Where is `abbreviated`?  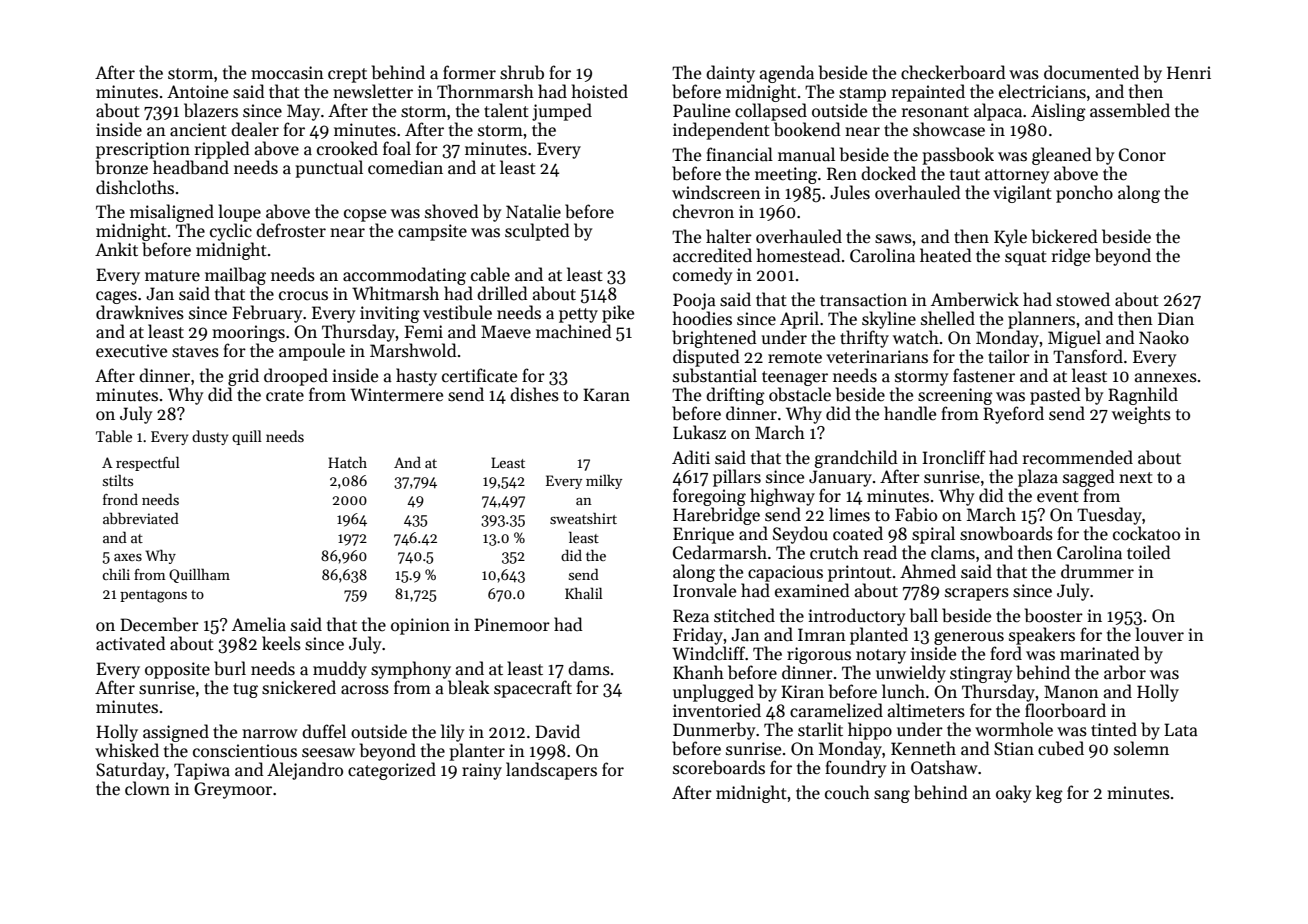
abbreviated is located at coordinates (141, 518).
